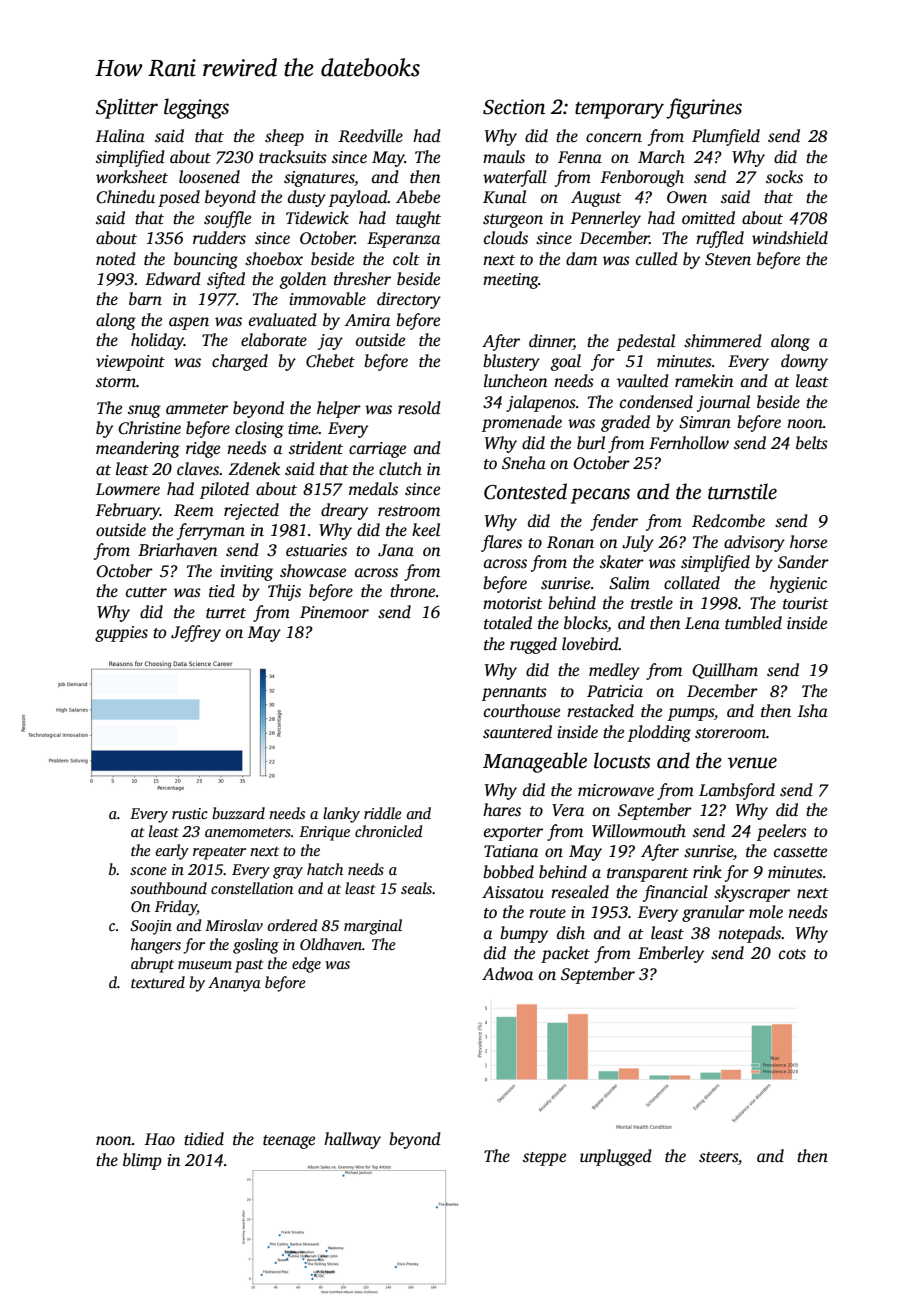 The height and width of the page is (1314, 924). Describe the element at coordinates (142, 1161) in the page. I see `blimp` at that location.
